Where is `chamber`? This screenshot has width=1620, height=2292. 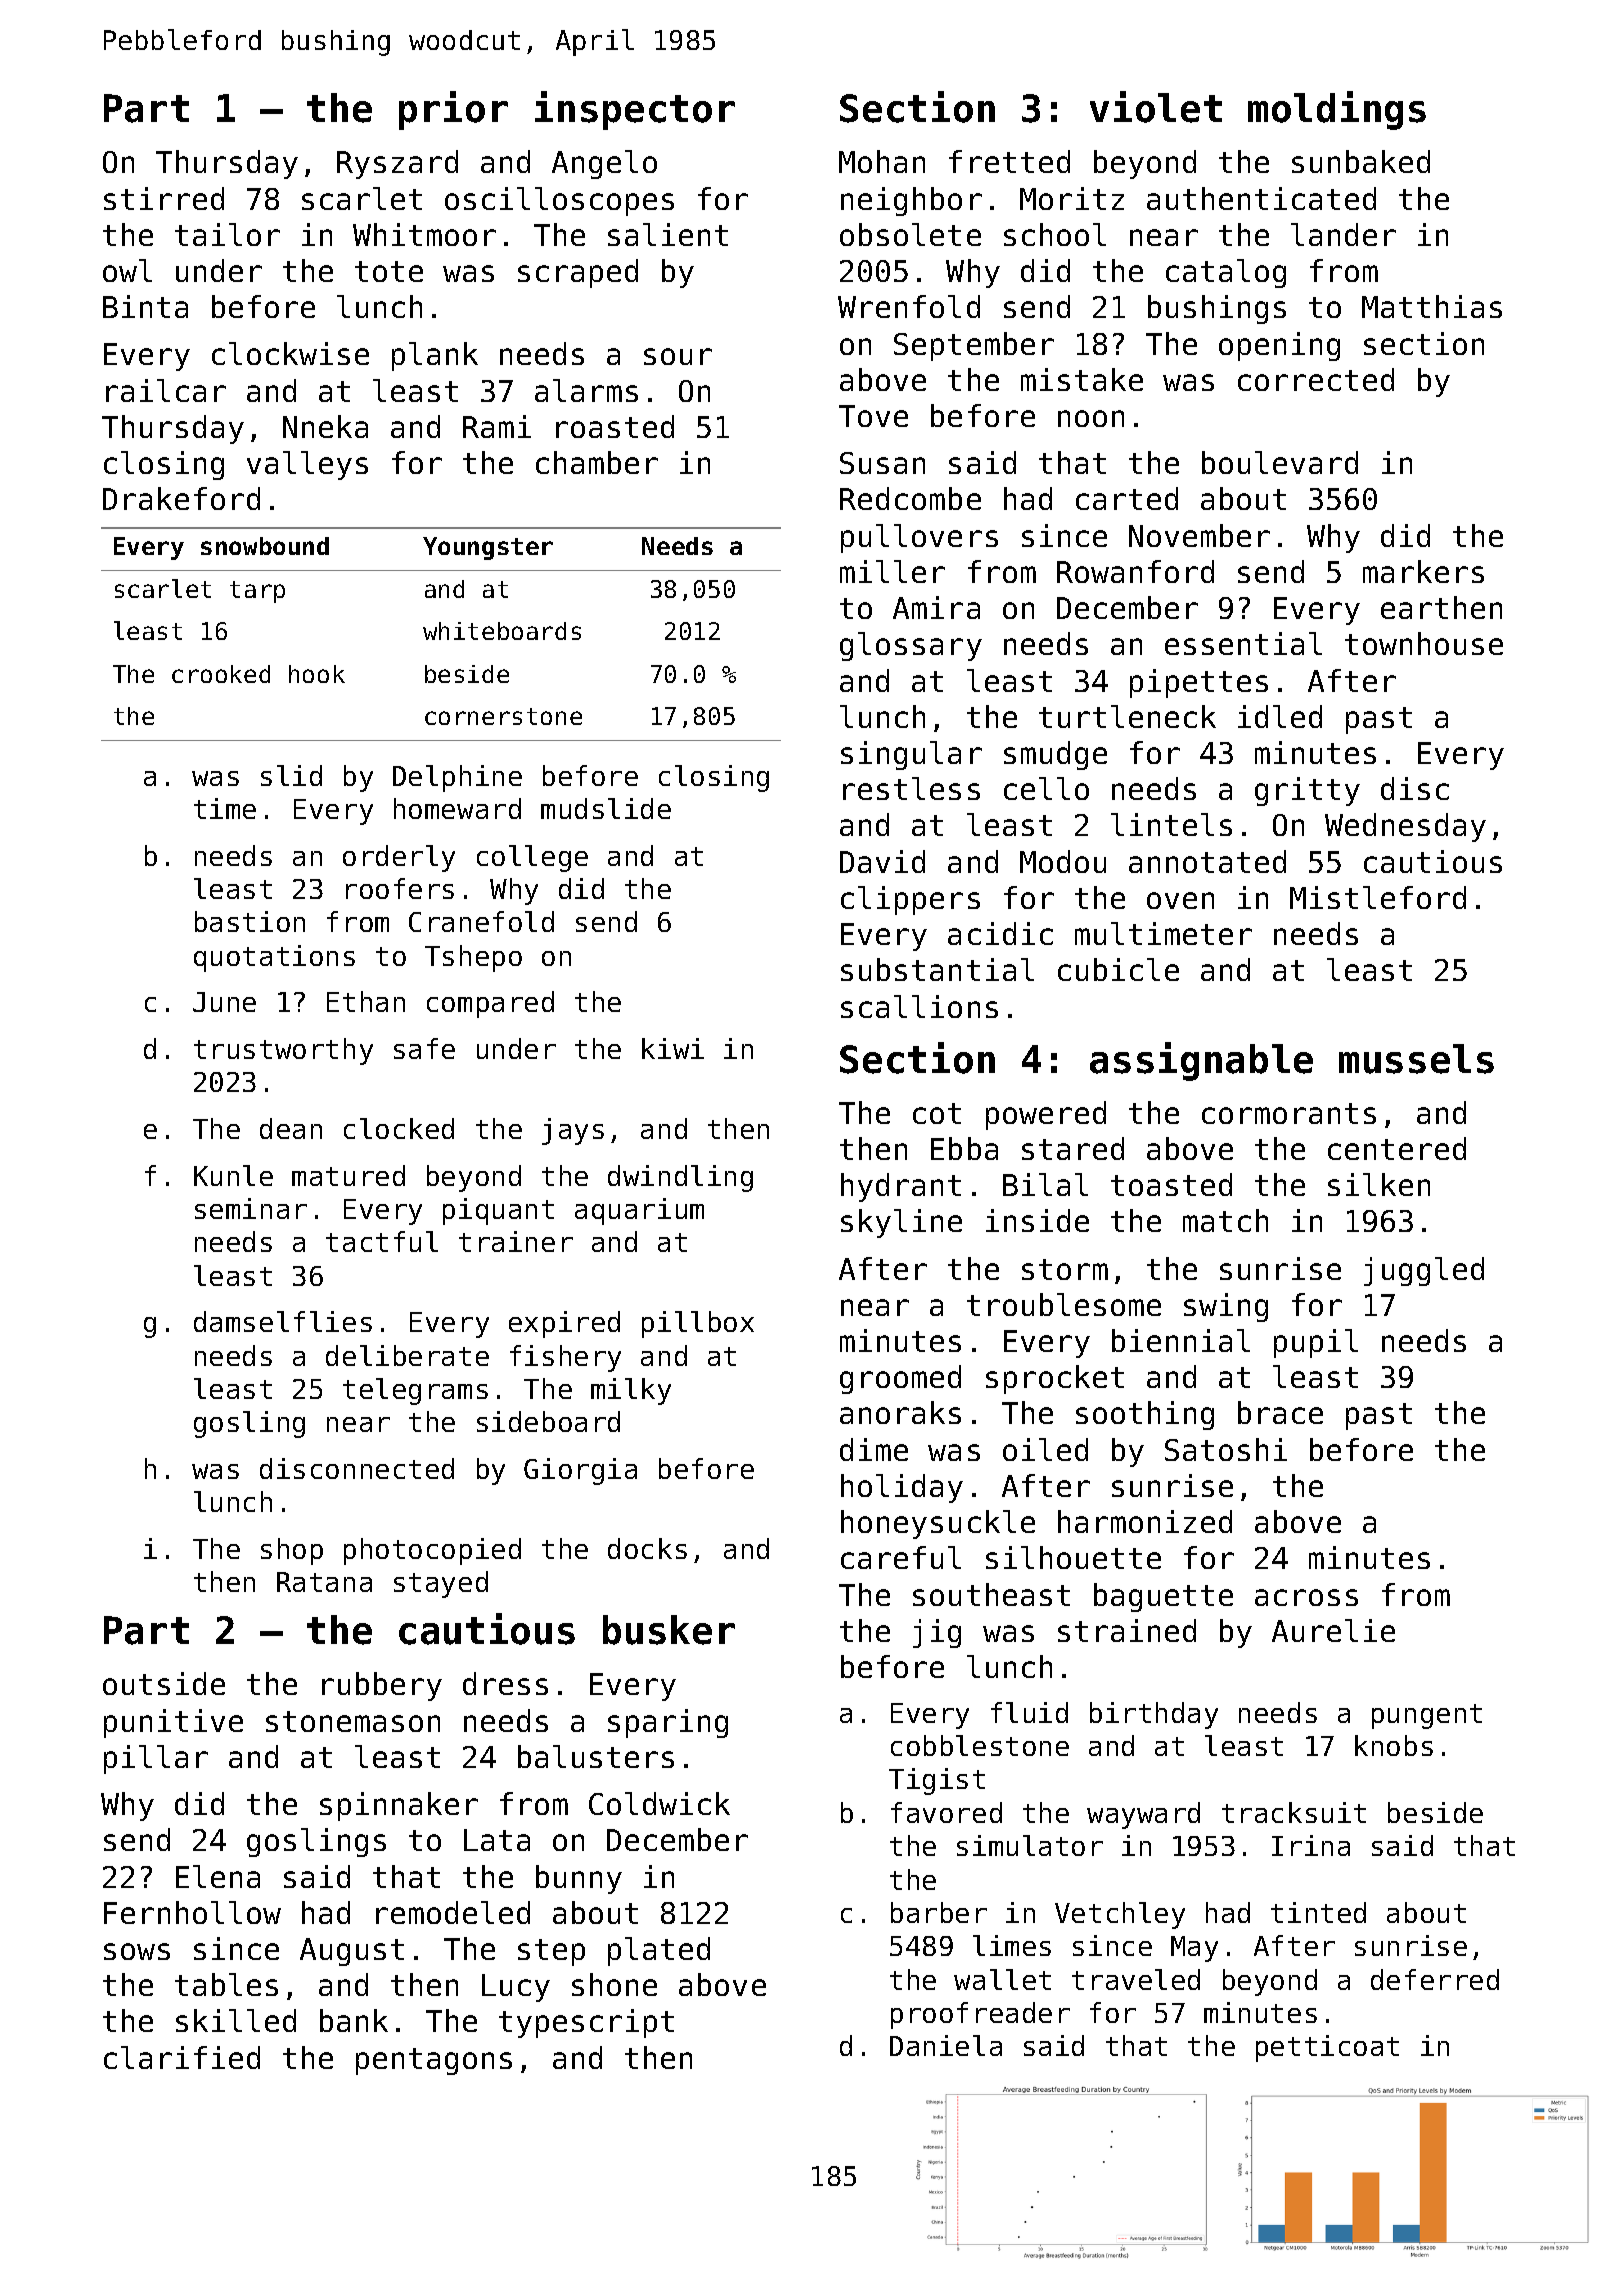 chamber is located at coordinates (597, 462).
